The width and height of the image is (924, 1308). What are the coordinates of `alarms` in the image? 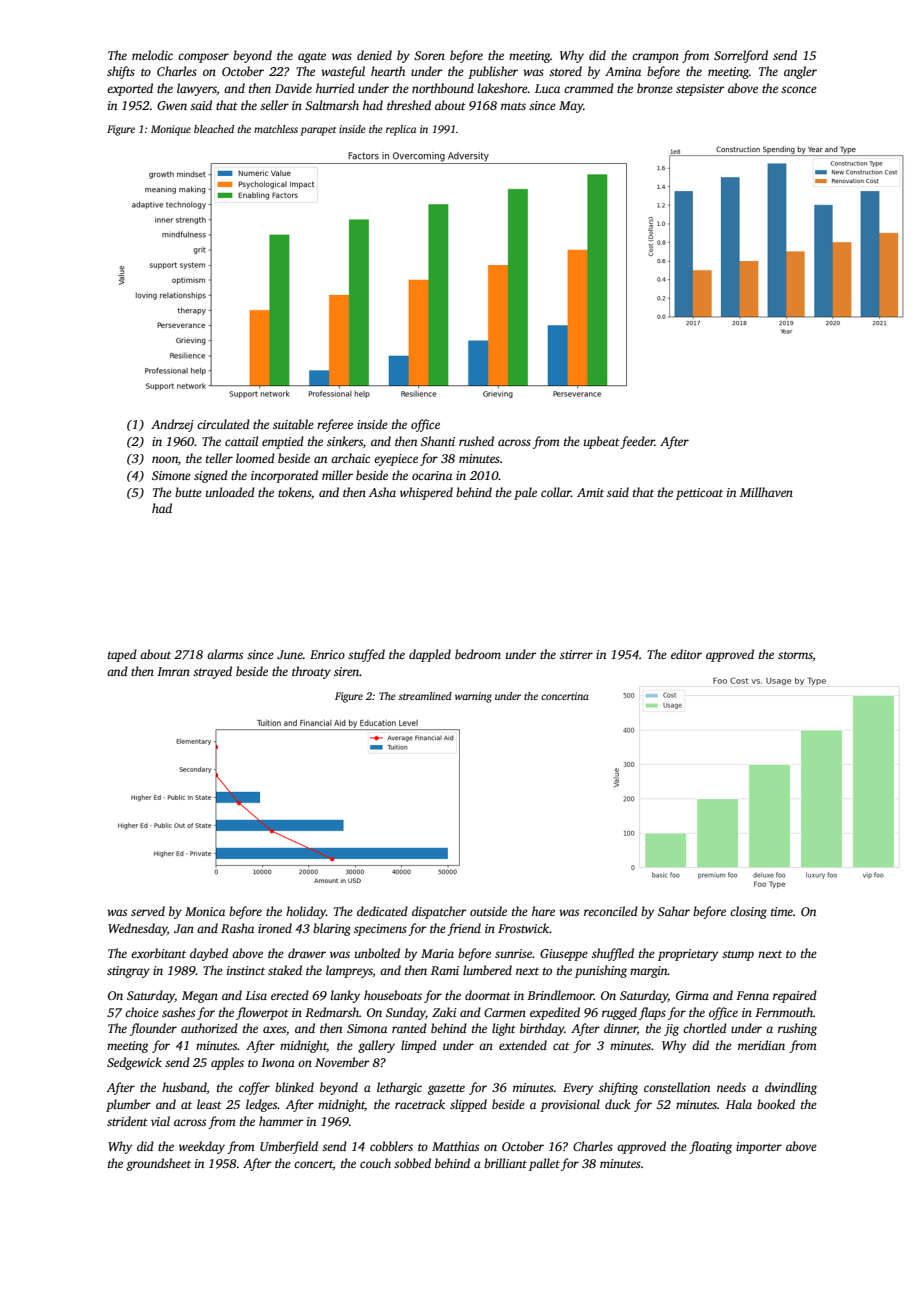 It's located at (225, 654).
